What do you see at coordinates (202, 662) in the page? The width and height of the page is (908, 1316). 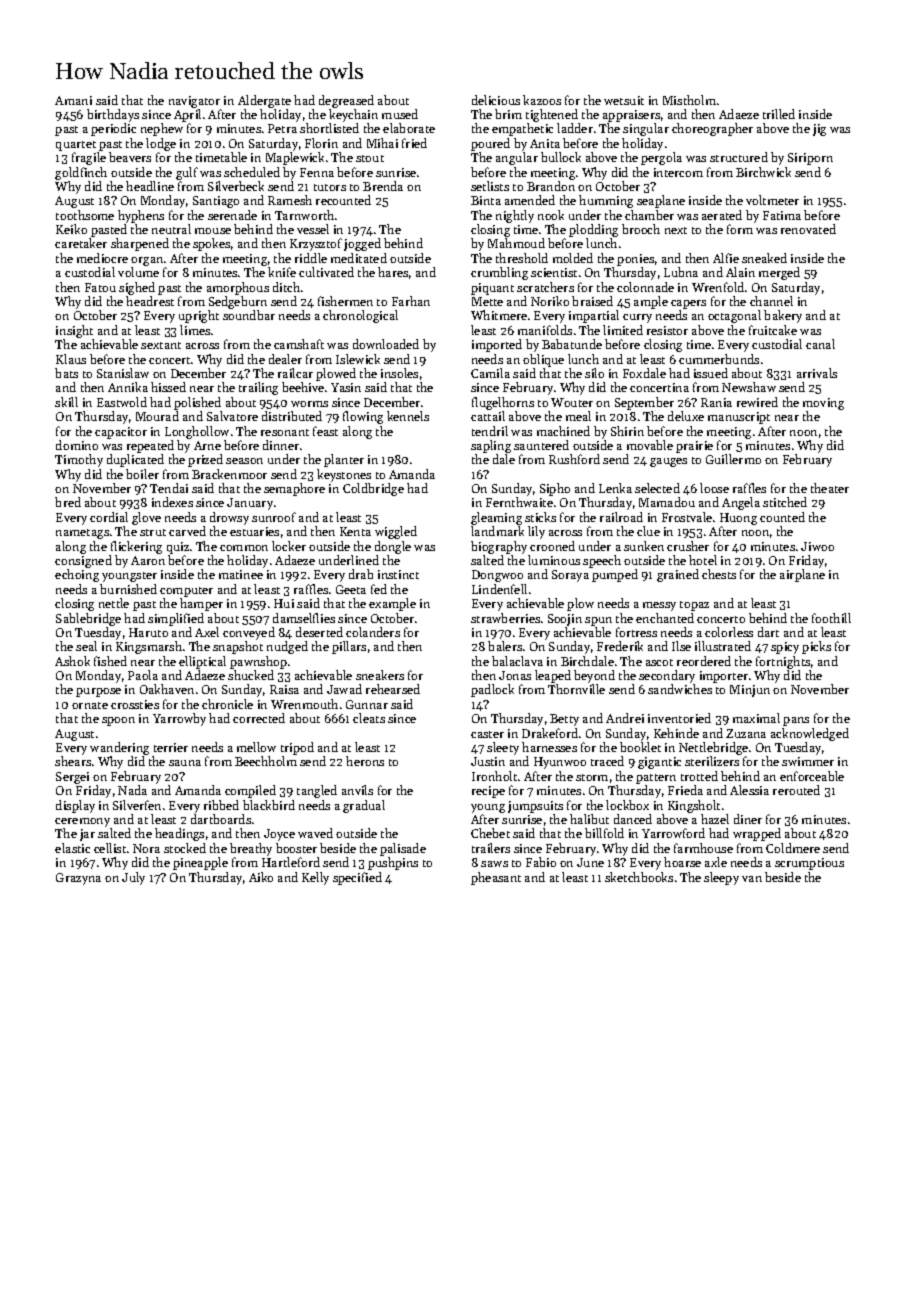 I see `elliptical` at bounding box center [202, 662].
